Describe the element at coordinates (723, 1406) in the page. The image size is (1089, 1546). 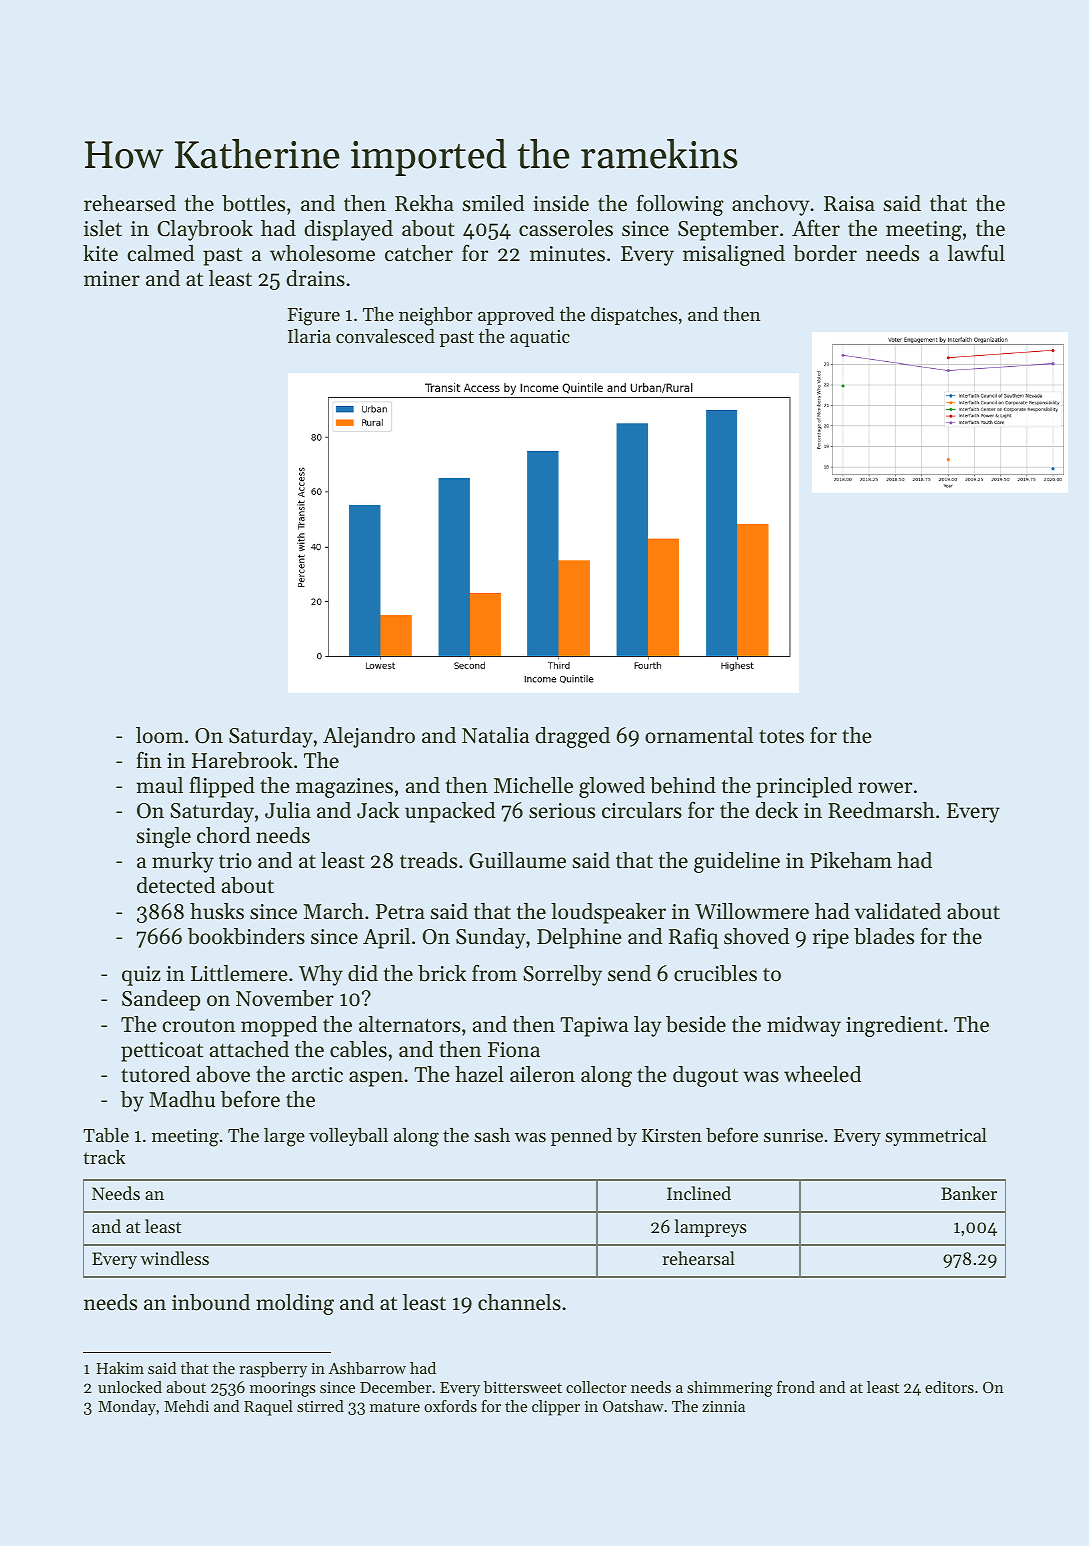
I see `zinnia` at that location.
